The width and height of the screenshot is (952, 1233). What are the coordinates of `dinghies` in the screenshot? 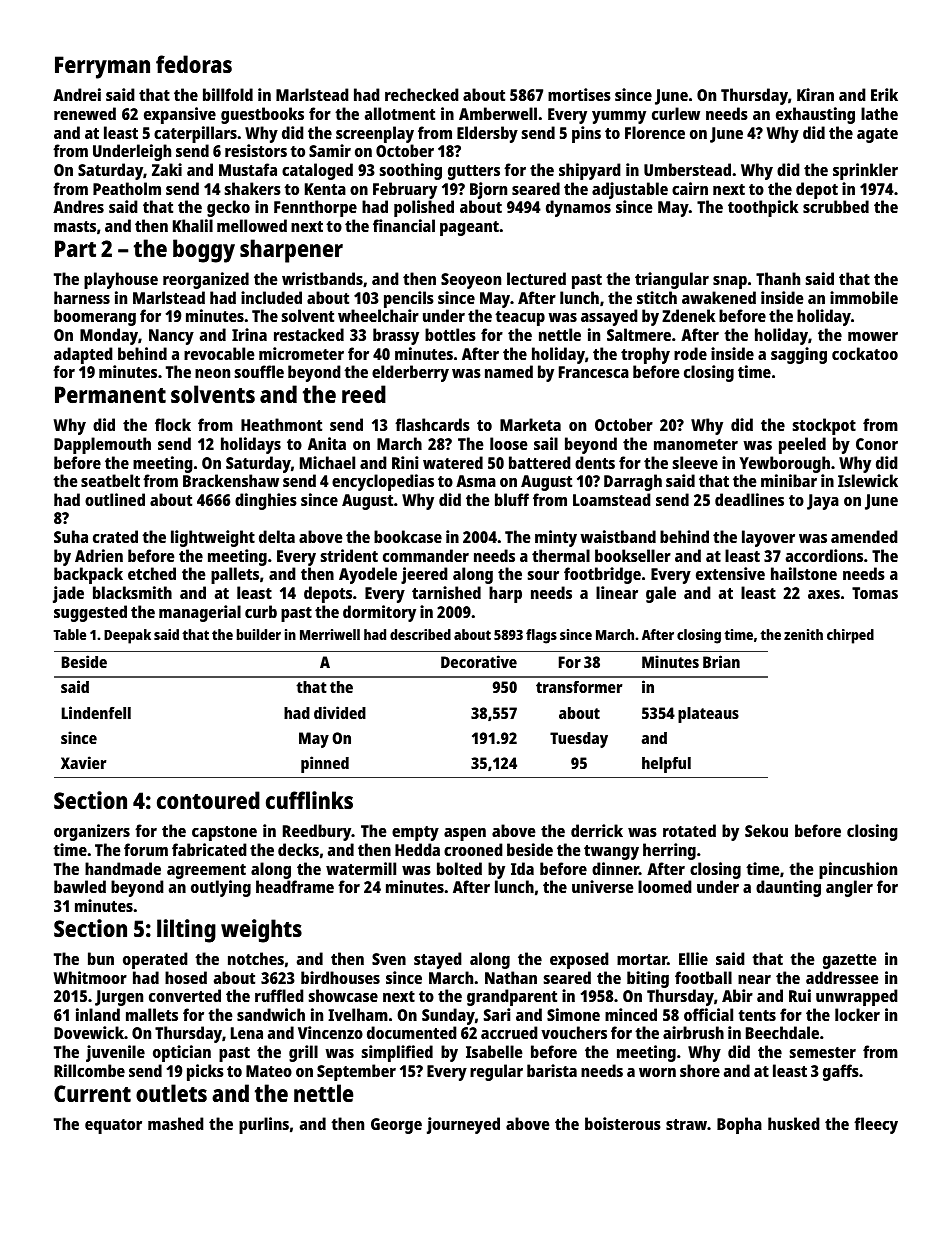 It's located at (266, 501).
